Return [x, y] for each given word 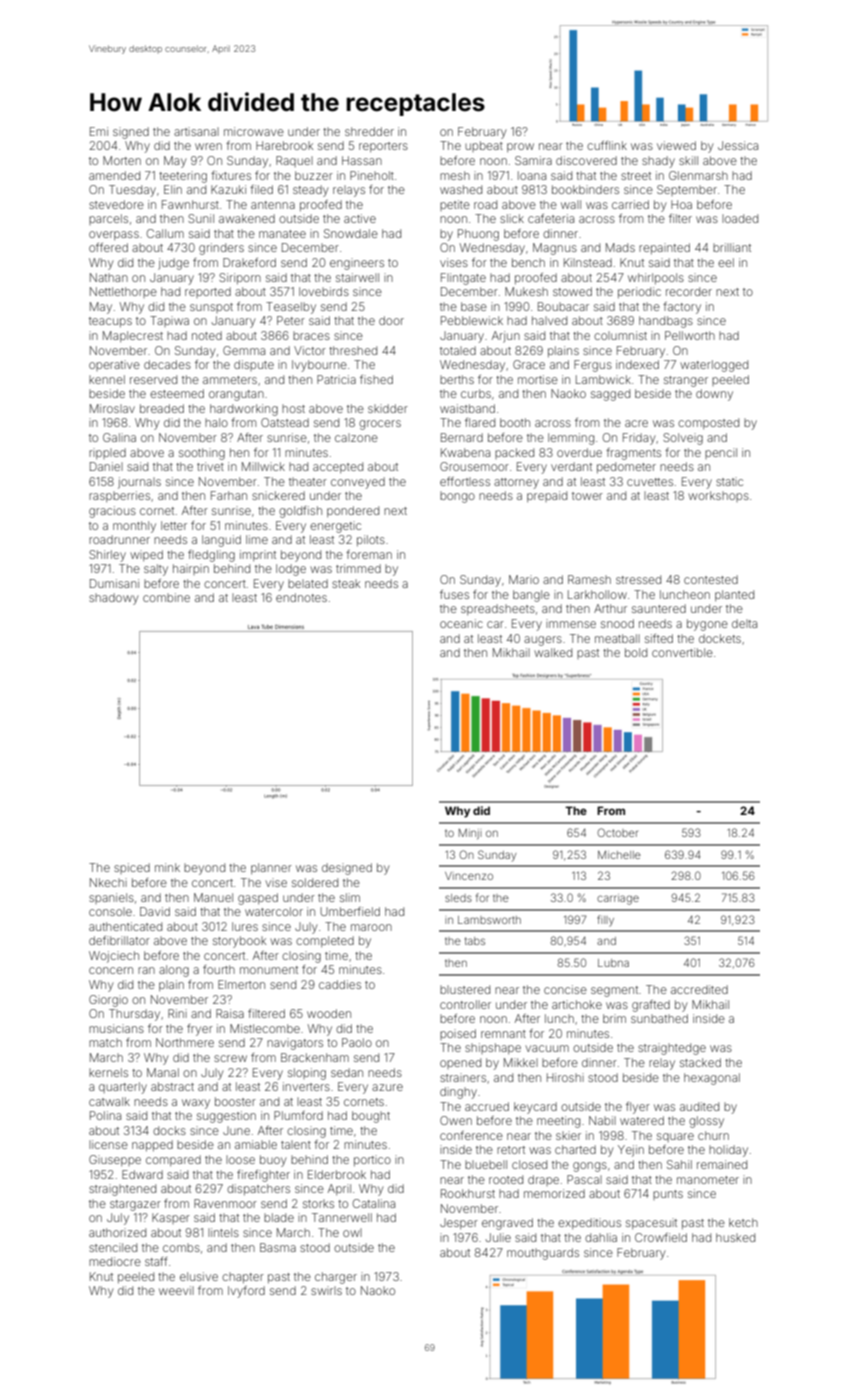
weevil [176, 1290]
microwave [254, 131]
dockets [720, 638]
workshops [718, 496]
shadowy [113, 599]
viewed [676, 145]
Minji [470, 834]
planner [271, 868]
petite [455, 205]
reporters [383, 147]
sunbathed [659, 1018]
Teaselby [291, 308]
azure [387, 1087]
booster [235, 1101]
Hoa [681, 204]
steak [346, 583]
